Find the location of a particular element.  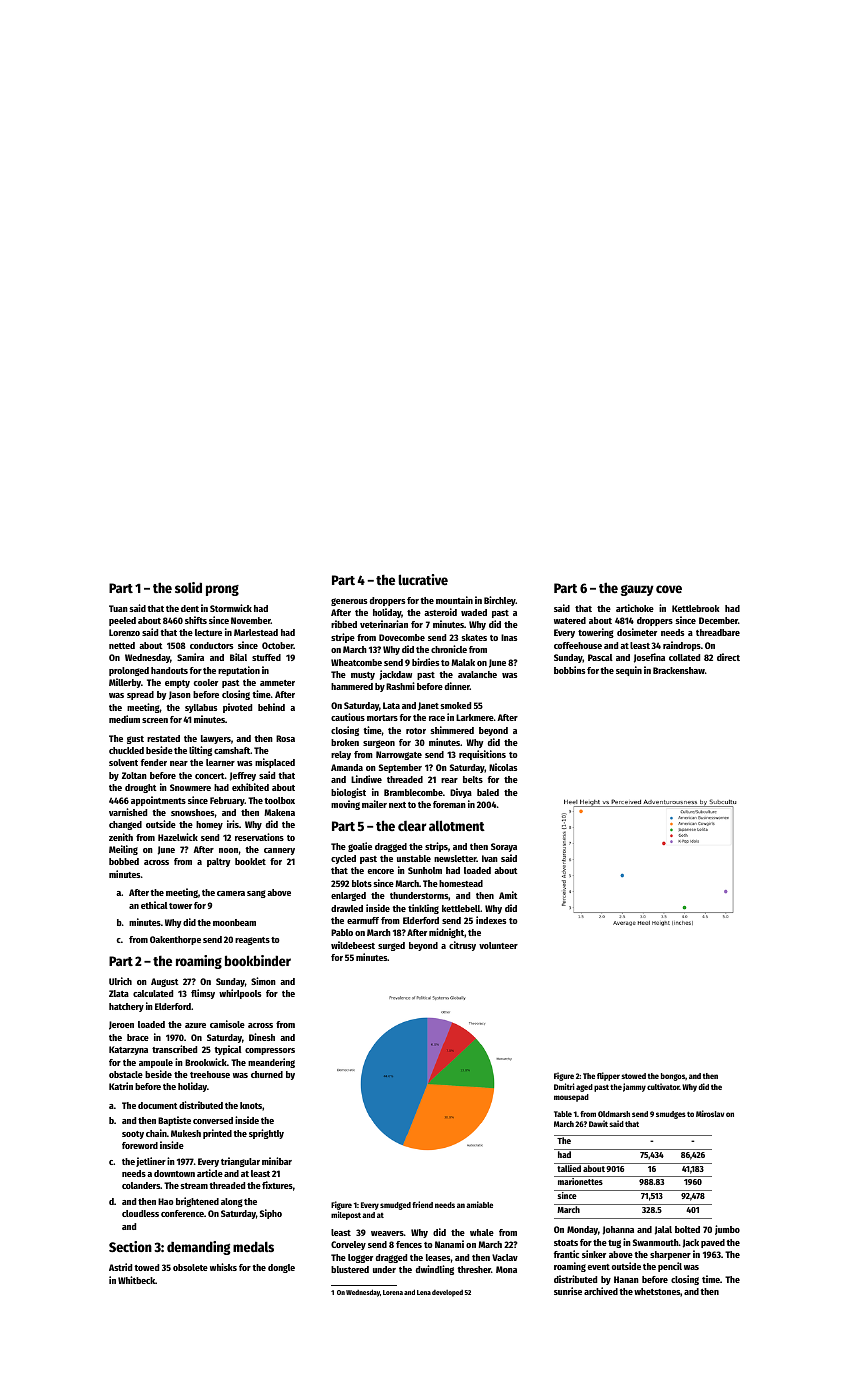

Jeffrey is located at coordinates (243, 776).
